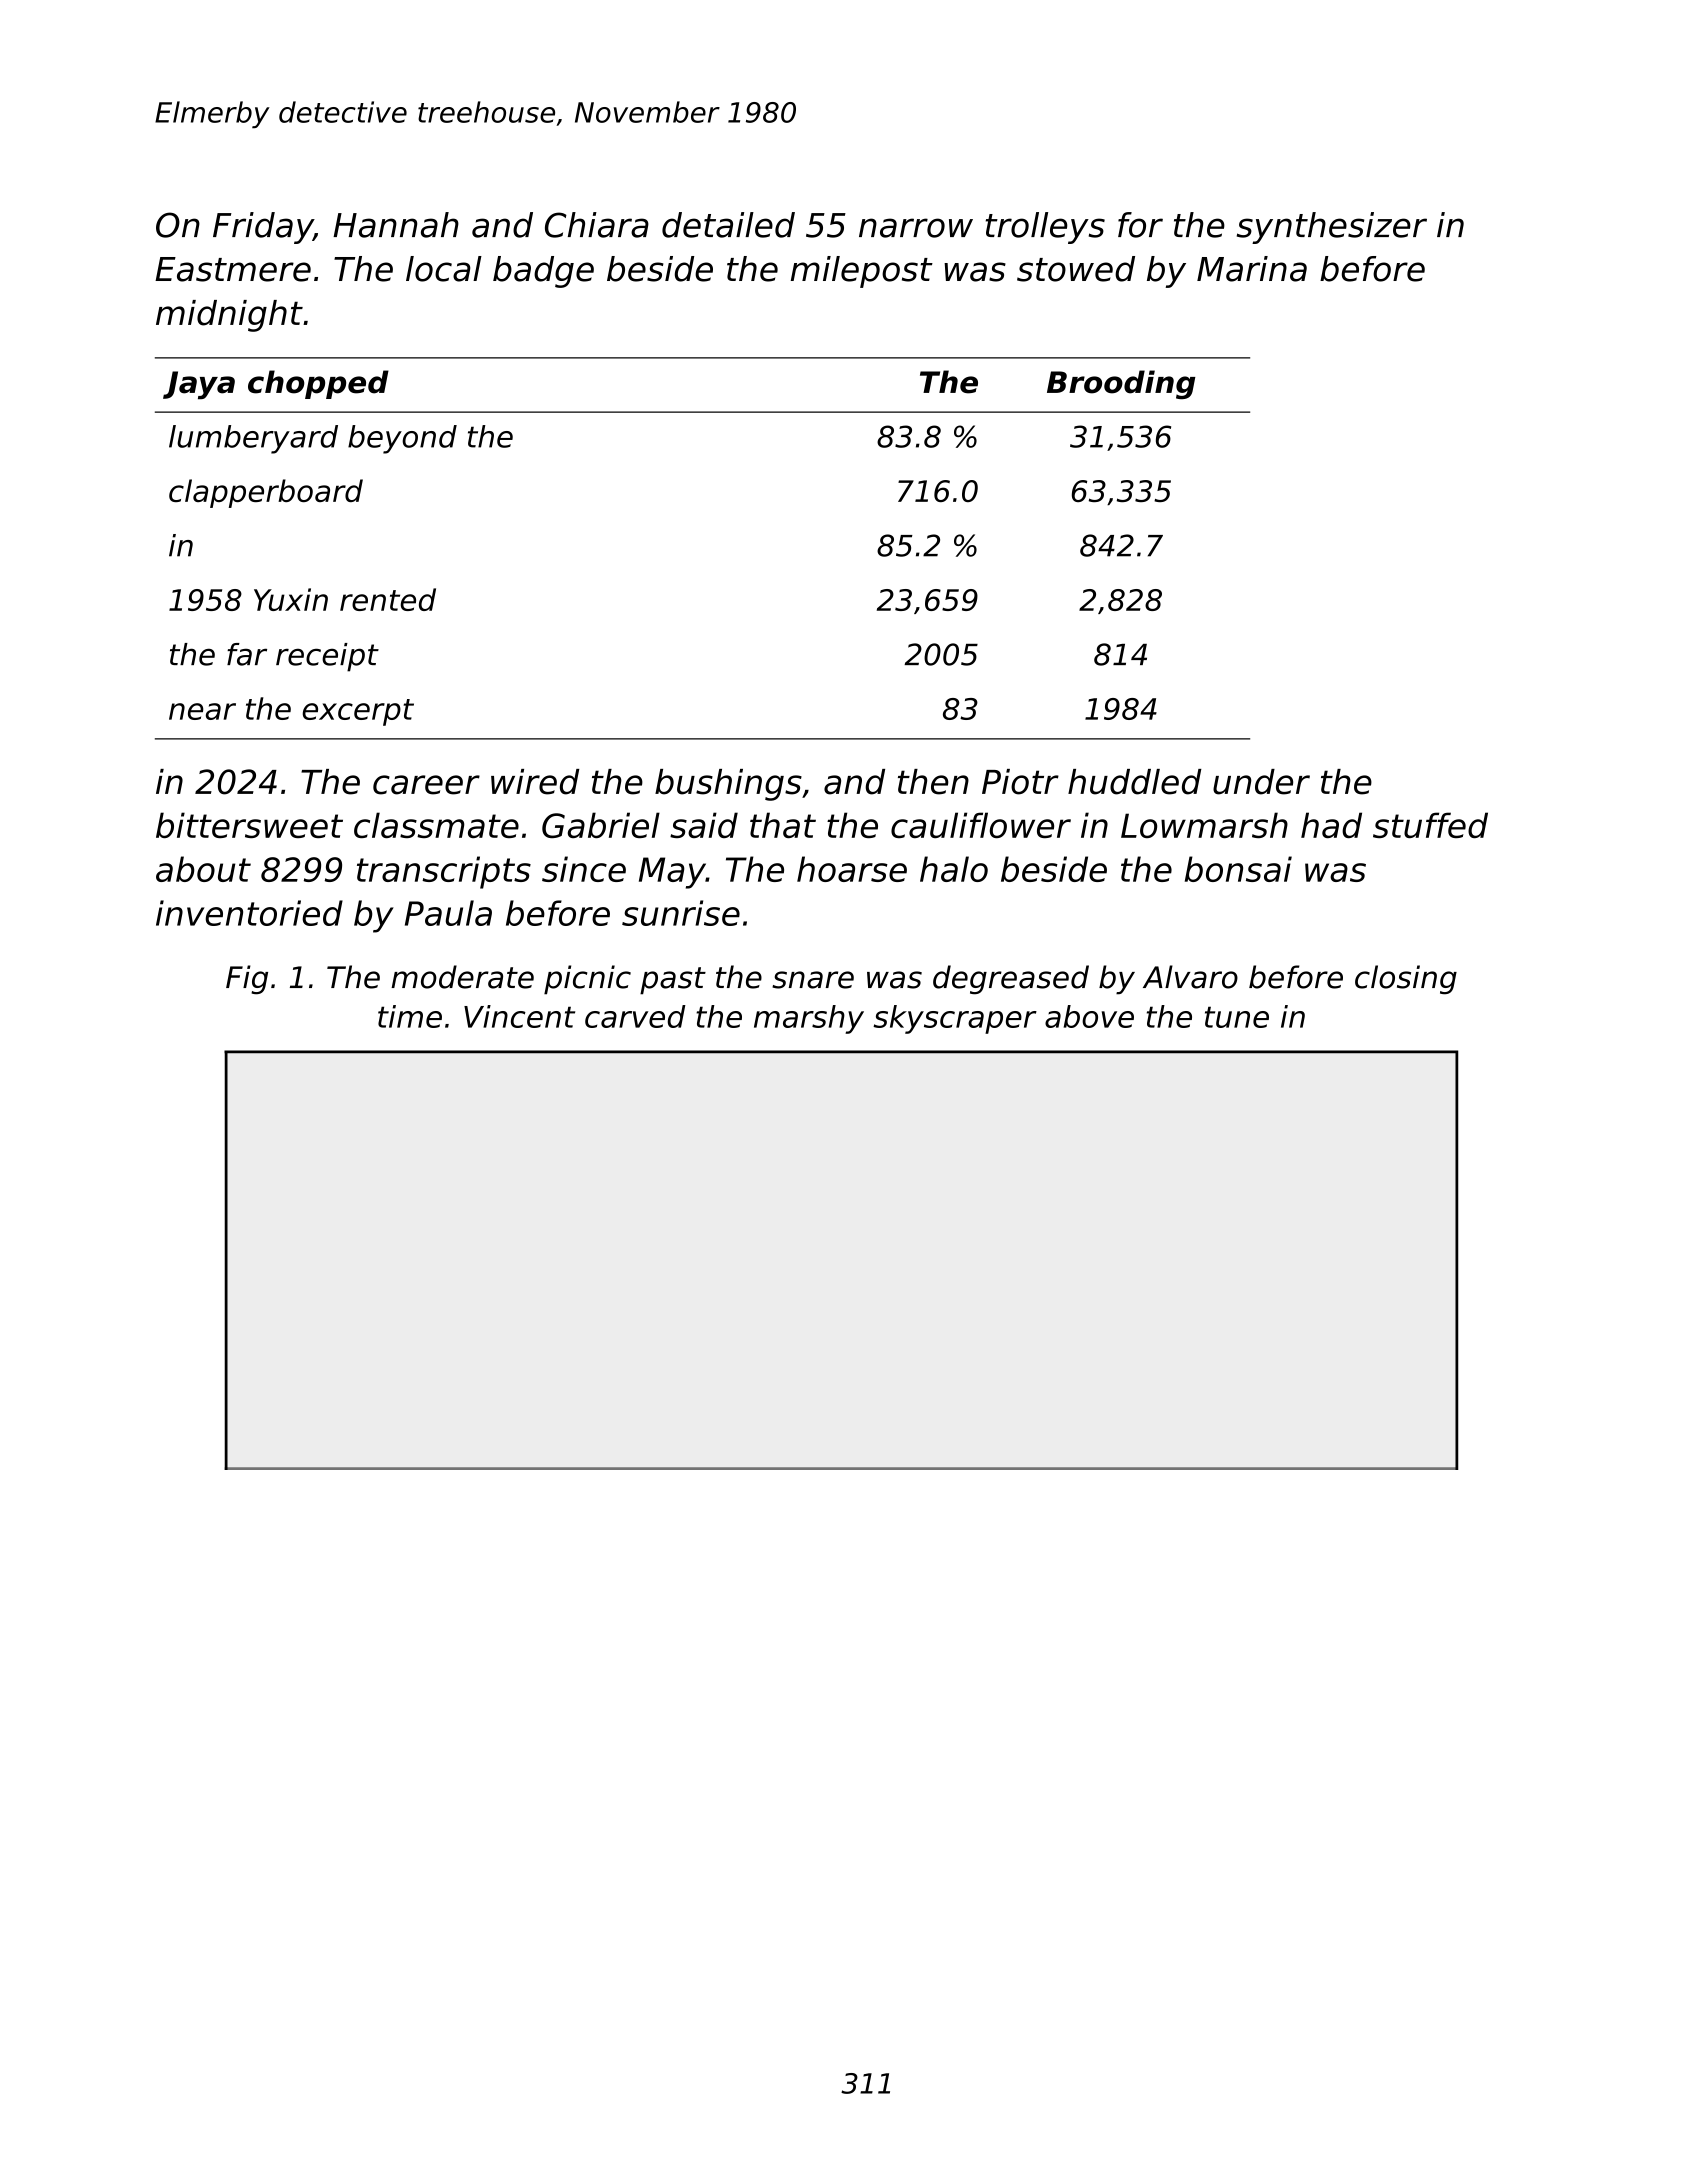 The width and height of the screenshot is (1683, 2178). What do you see at coordinates (1332, 228) in the screenshot?
I see `synthesizer` at bounding box center [1332, 228].
